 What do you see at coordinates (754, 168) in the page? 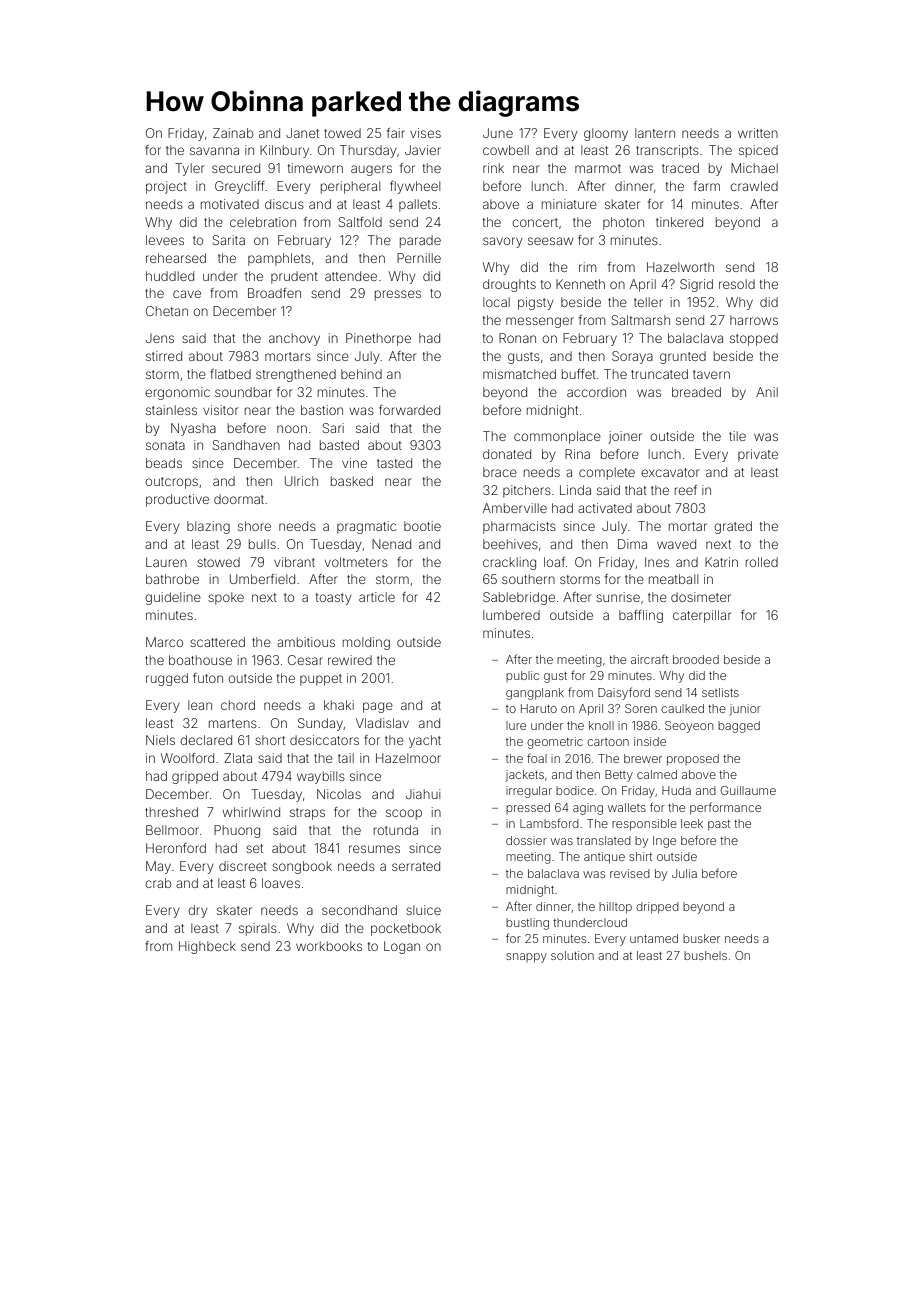
I see `Michael` at bounding box center [754, 168].
